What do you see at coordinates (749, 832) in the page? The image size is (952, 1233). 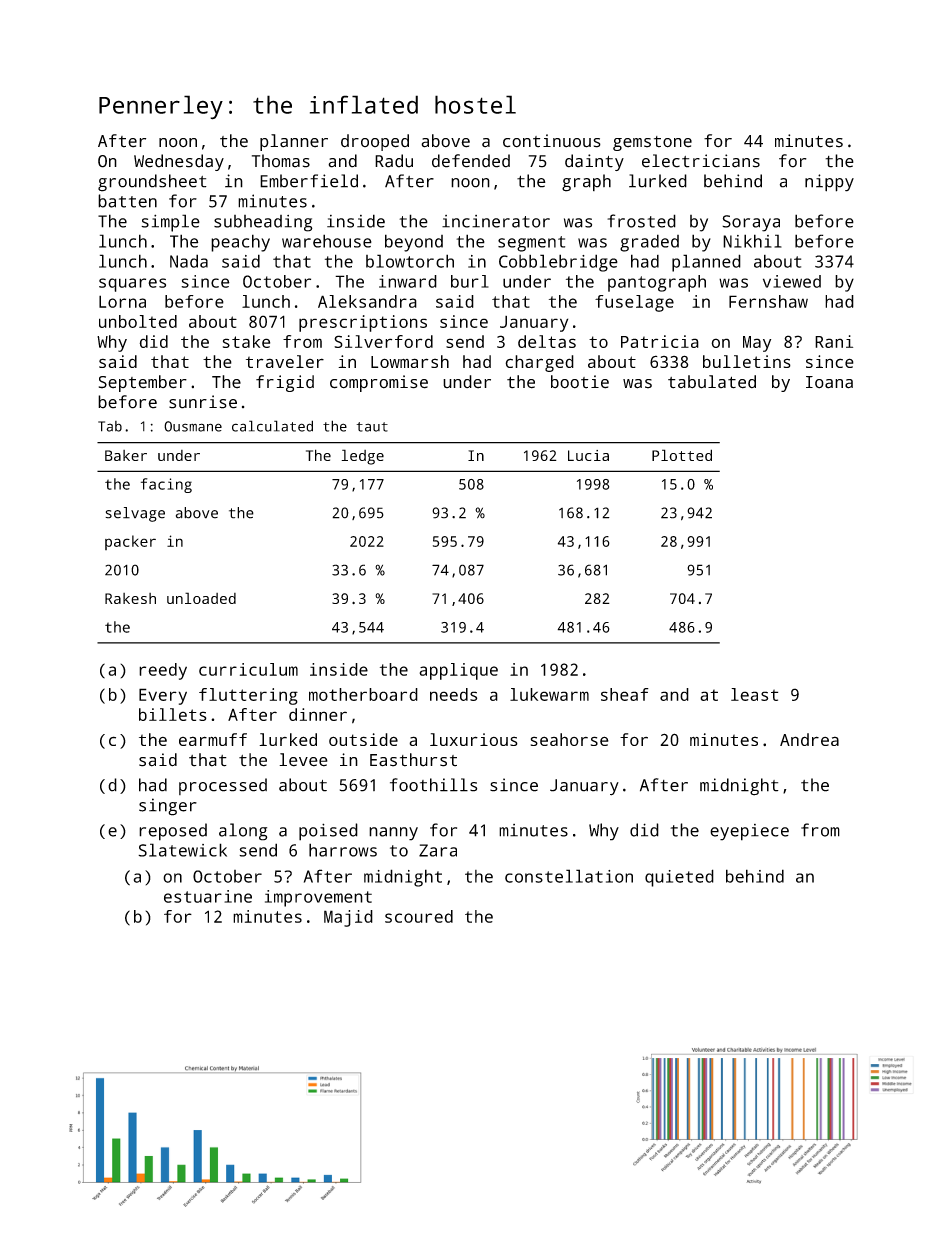 I see `eyepiece` at bounding box center [749, 832].
